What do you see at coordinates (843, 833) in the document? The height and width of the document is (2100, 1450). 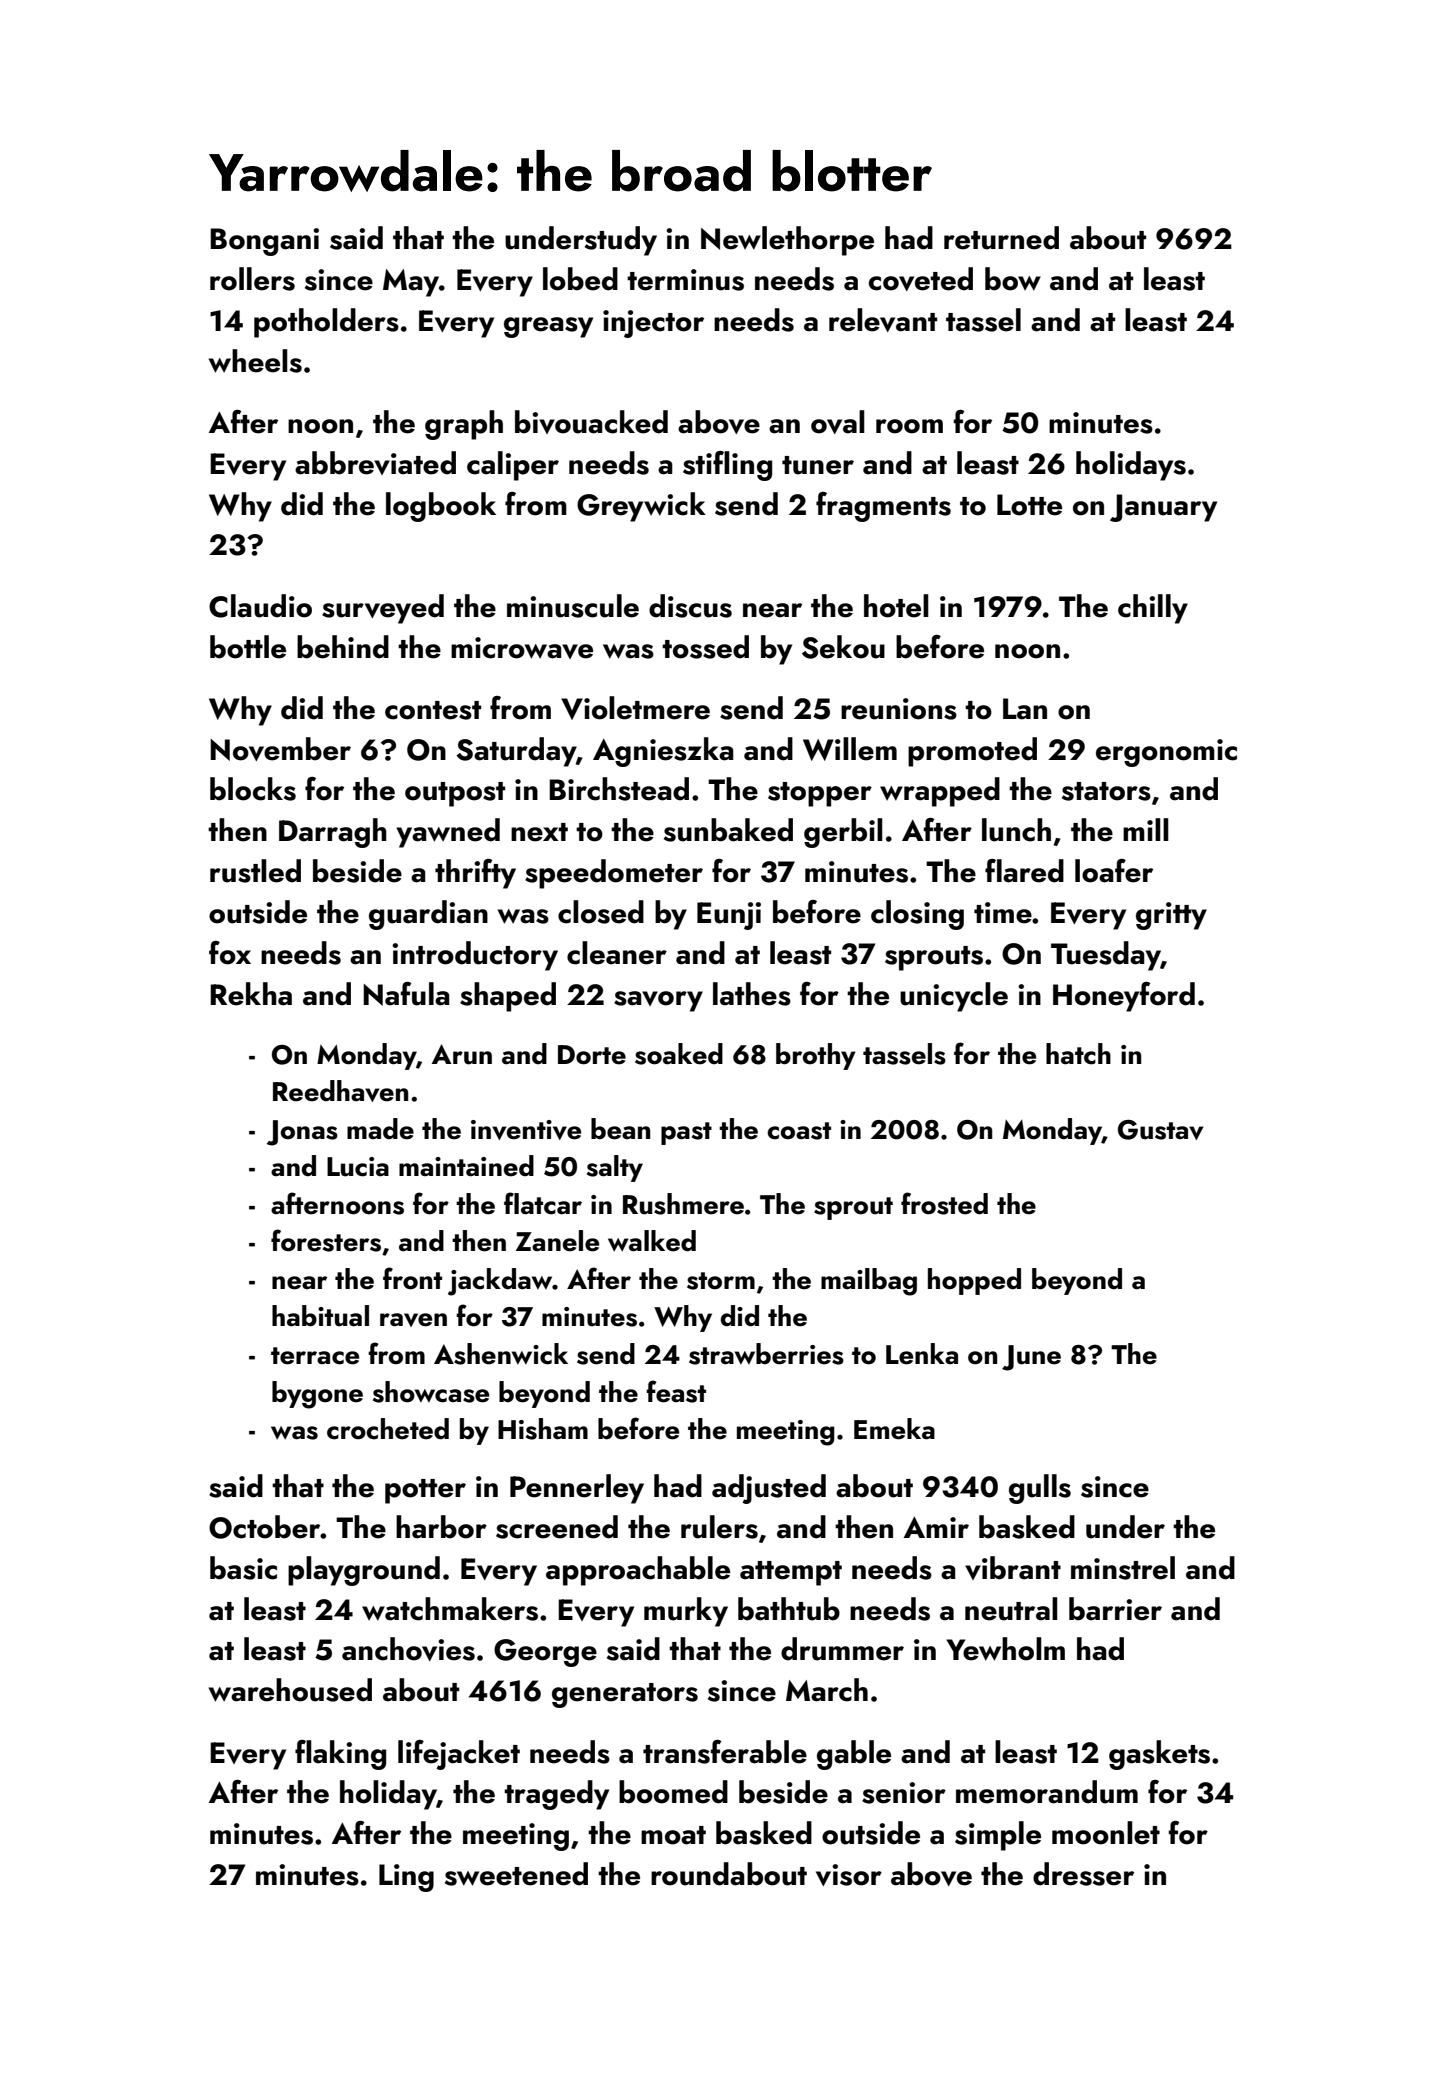 I see `gerbil` at bounding box center [843, 833].
